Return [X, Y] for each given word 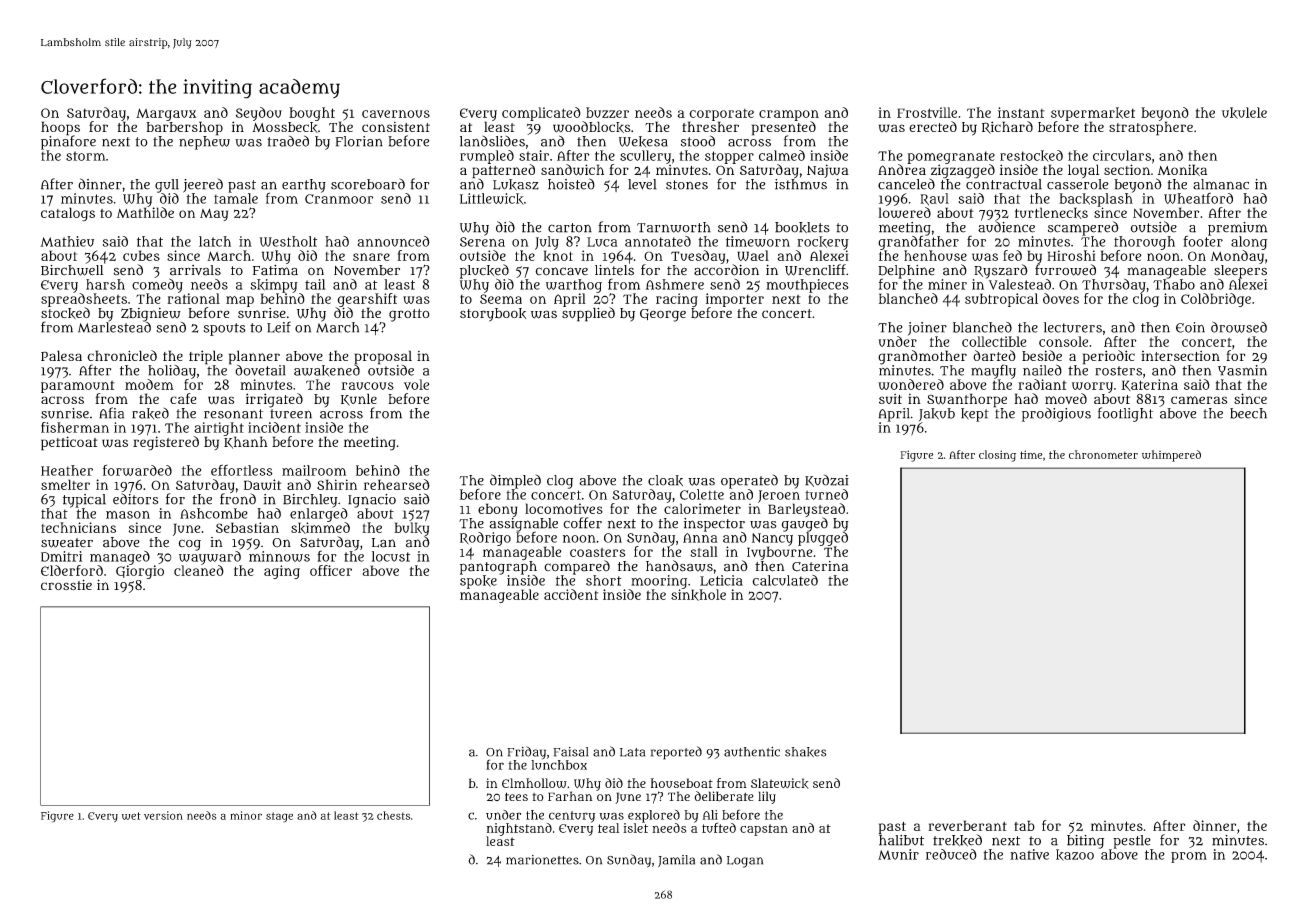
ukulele [1244, 113]
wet [131, 816]
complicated [541, 114]
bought [312, 114]
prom [1189, 857]
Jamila [676, 861]
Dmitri [61, 556]
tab [1024, 825]
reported [676, 753]
